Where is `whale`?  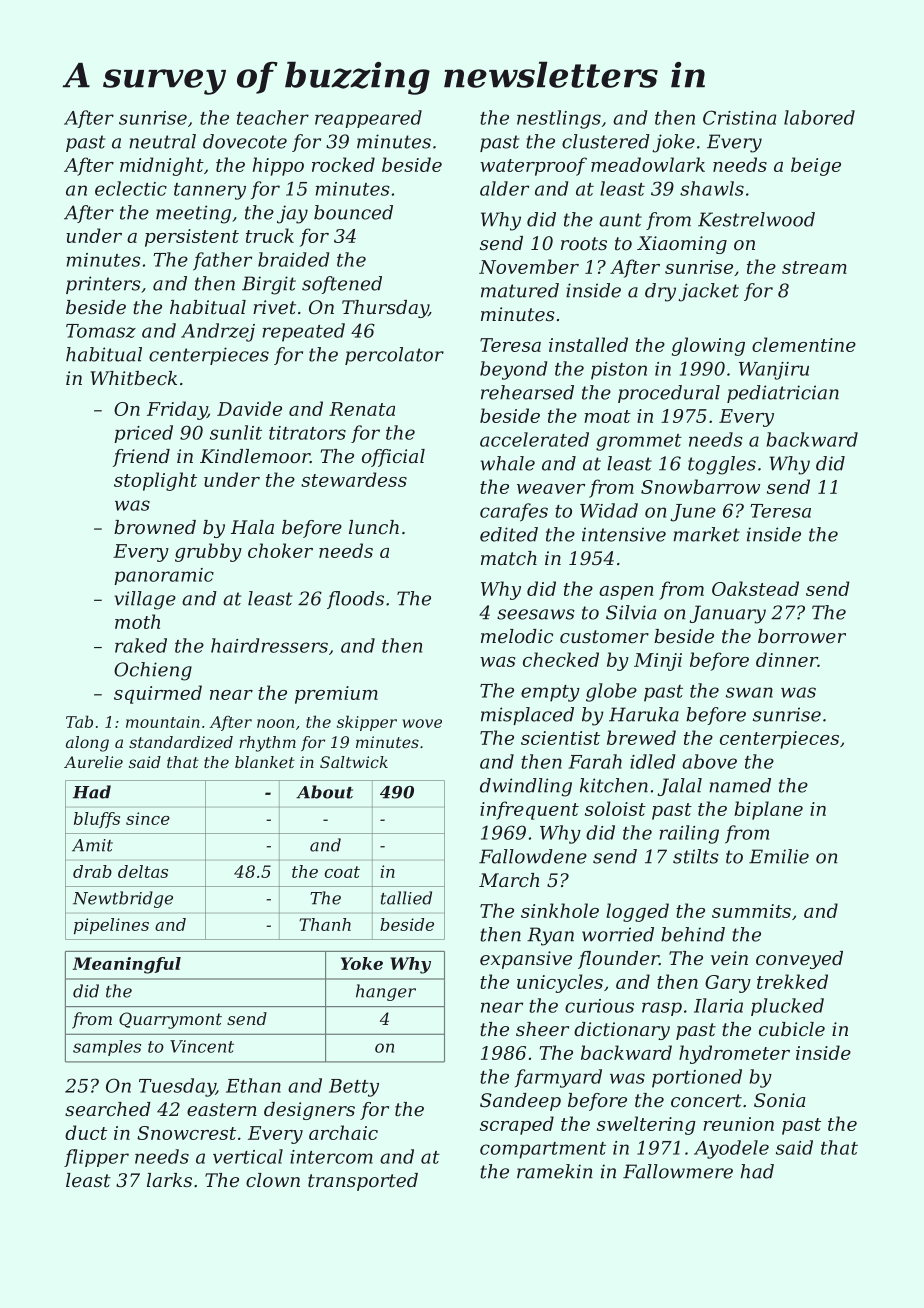 whale is located at coordinates (508, 463).
